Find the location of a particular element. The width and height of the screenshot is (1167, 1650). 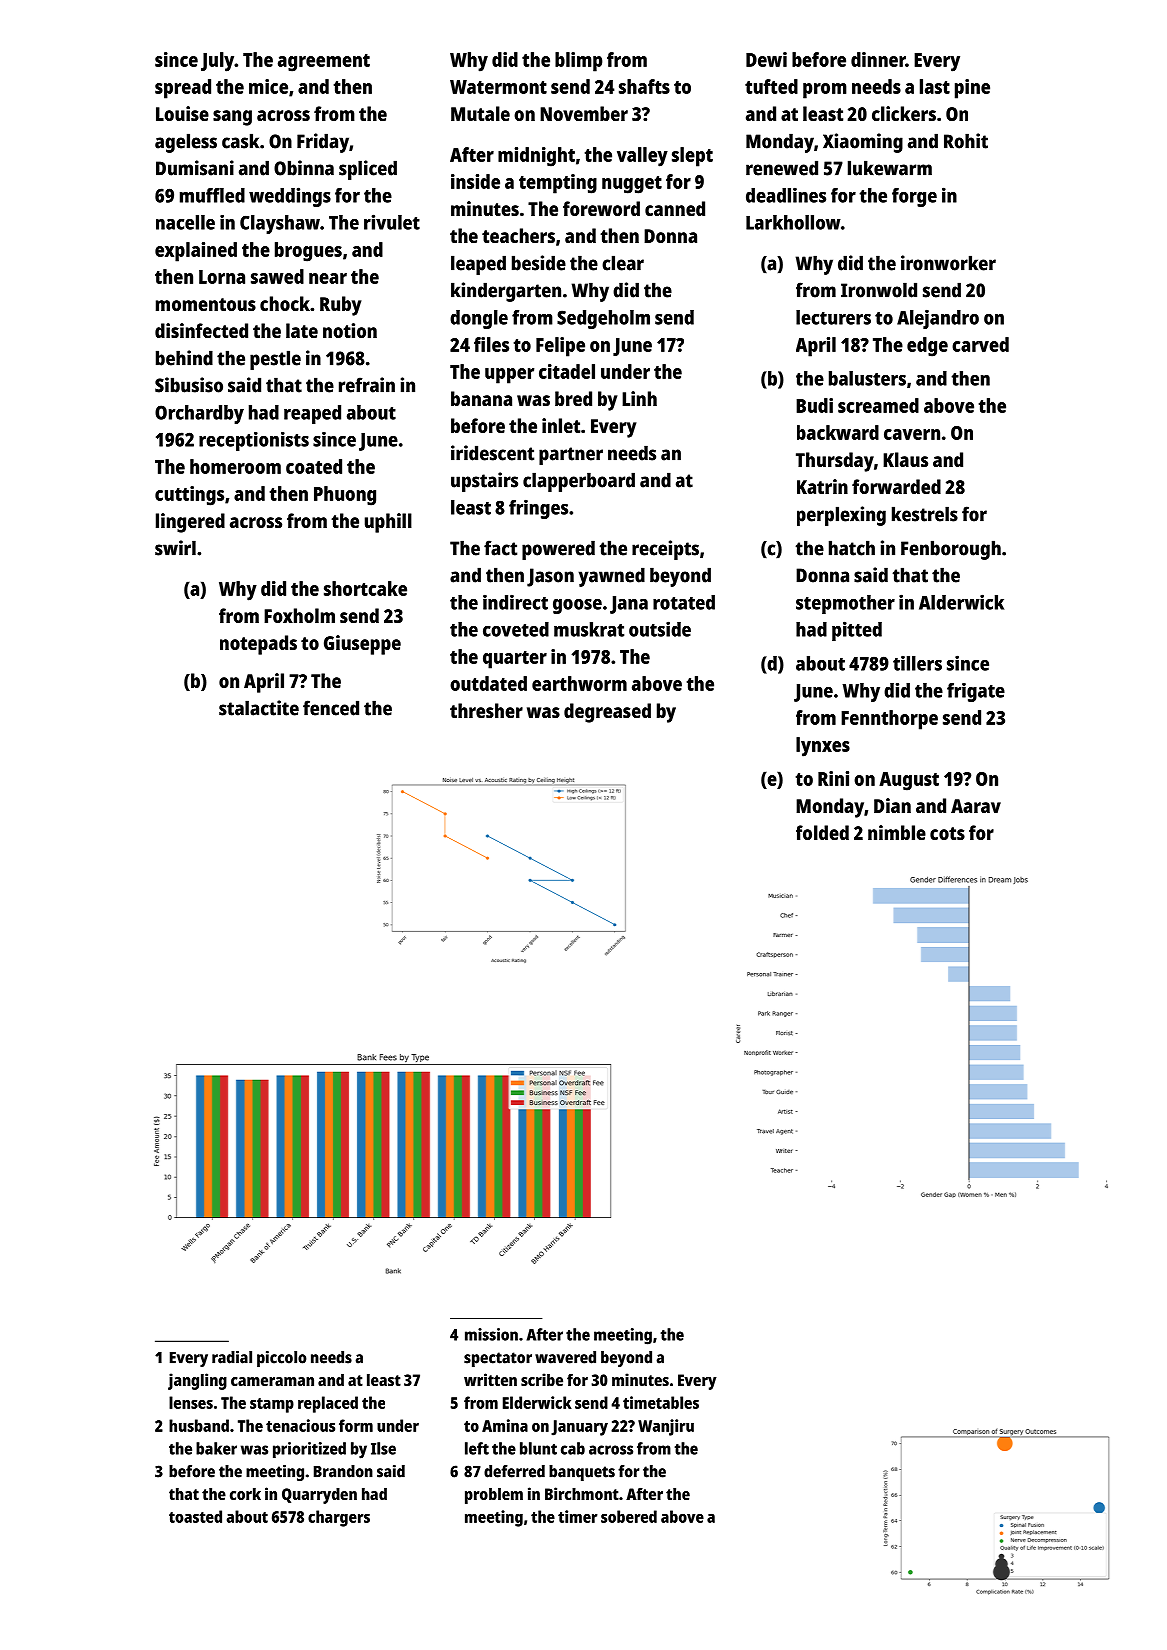

toasted is located at coordinates (195, 1516).
